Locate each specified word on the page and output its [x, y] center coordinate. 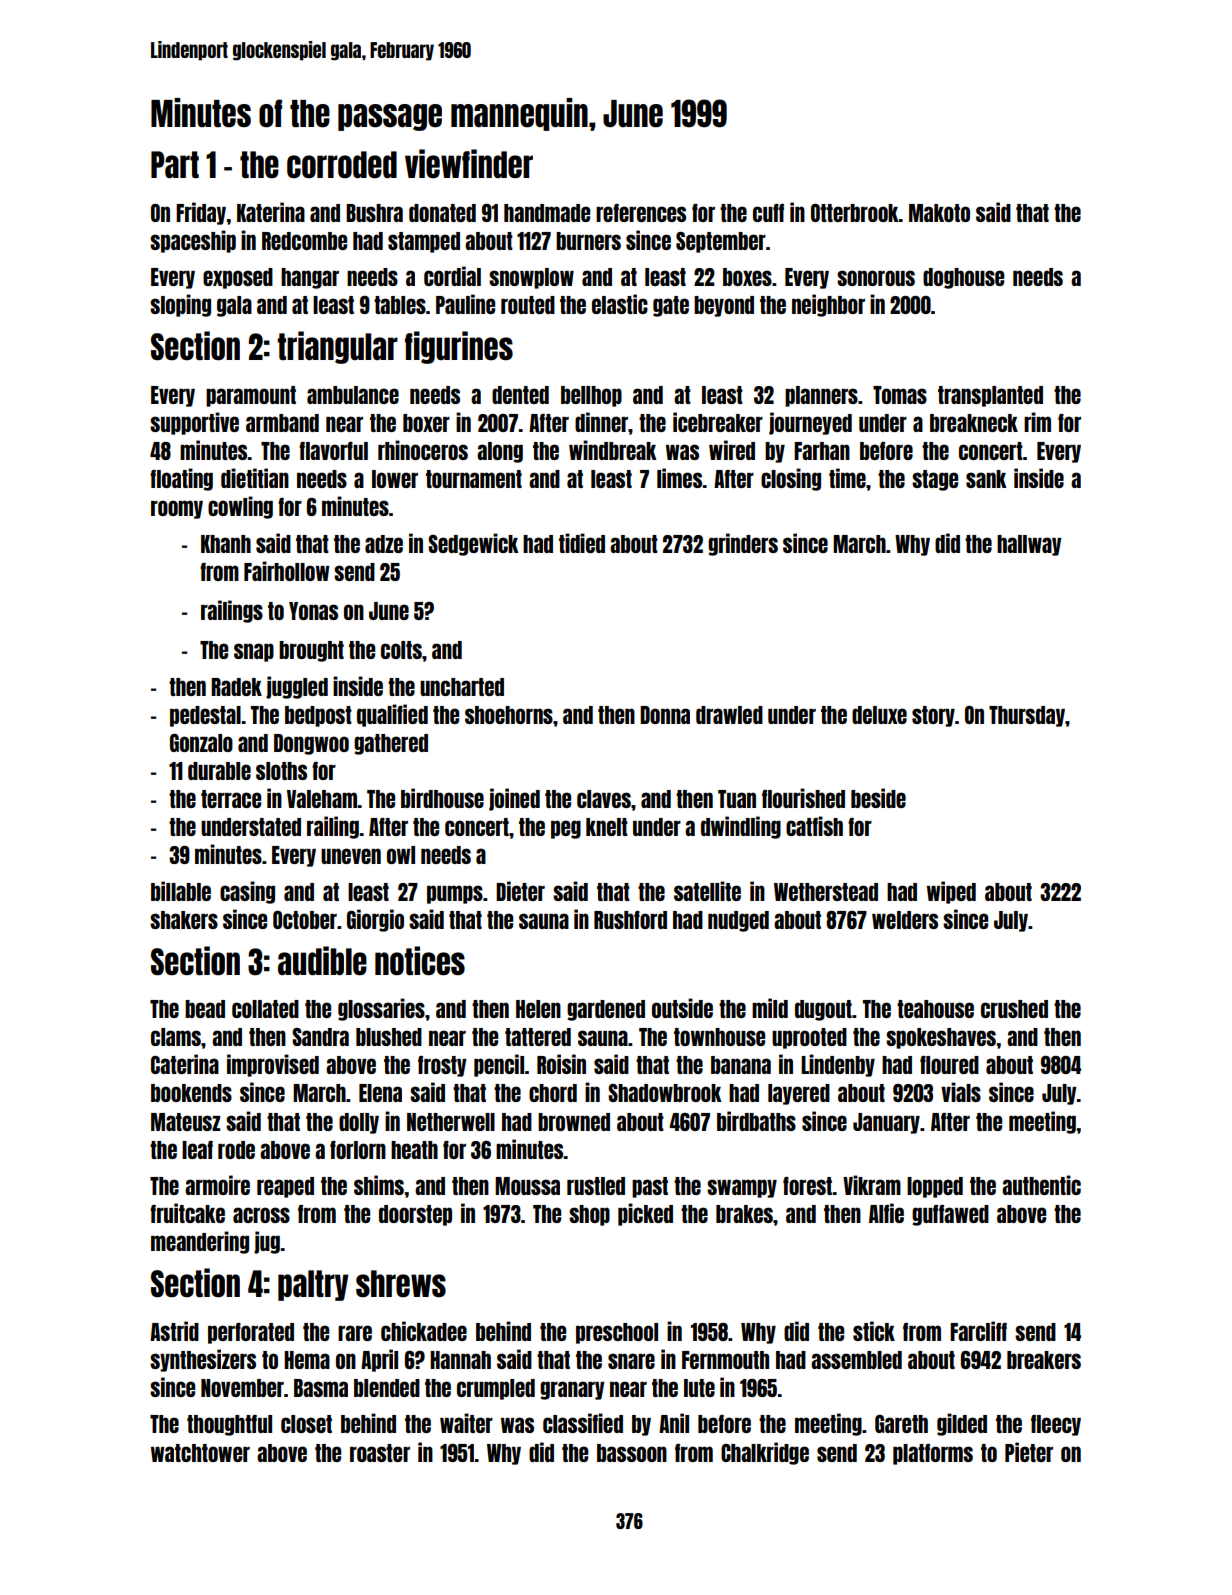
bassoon [632, 1453]
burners [588, 241]
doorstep [415, 1215]
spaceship [193, 241]
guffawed [950, 1215]
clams [176, 1037]
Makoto [939, 213]
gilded [962, 1424]
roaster [380, 1453]
